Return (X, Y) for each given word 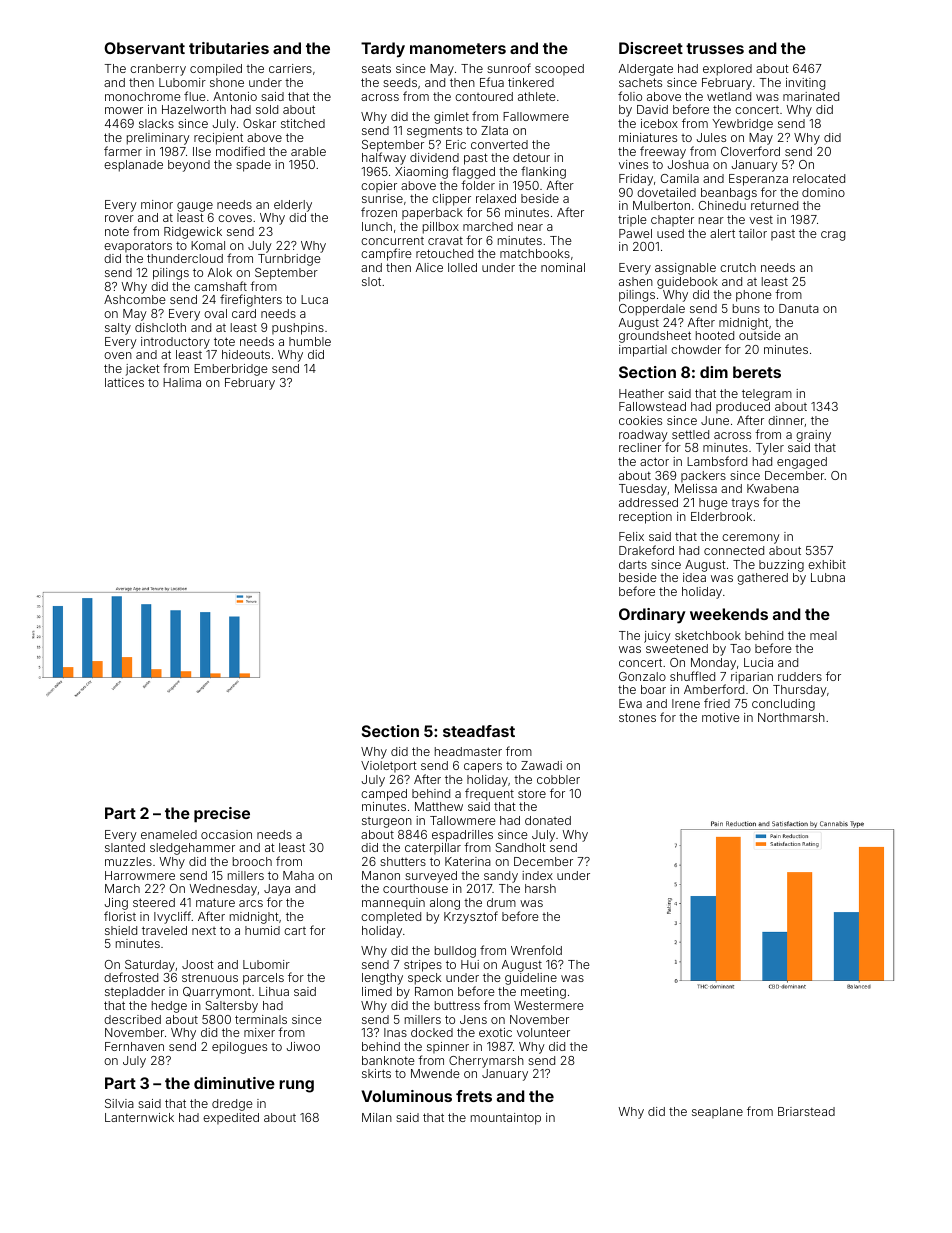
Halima (182, 382)
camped (384, 795)
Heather (641, 393)
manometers (458, 48)
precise (222, 814)
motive (721, 717)
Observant (144, 48)
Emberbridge (231, 370)
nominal (563, 267)
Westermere (549, 1005)
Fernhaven (134, 1046)
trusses (715, 48)
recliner (640, 447)
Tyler (770, 449)
